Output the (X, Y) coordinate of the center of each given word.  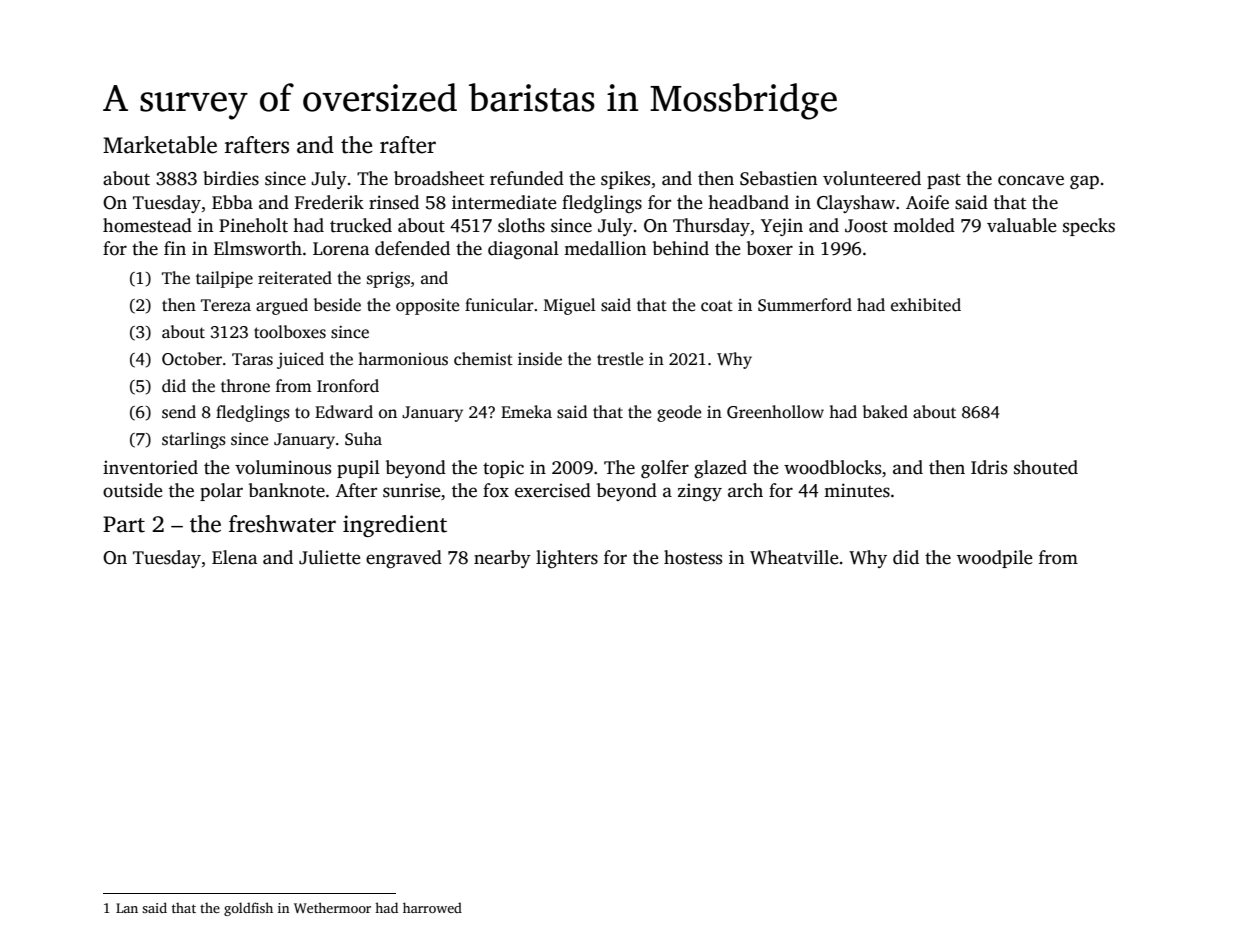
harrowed (432, 907)
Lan (127, 908)
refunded (527, 178)
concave (1031, 180)
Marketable (160, 145)
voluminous (283, 467)
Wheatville (794, 557)
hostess (693, 557)
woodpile (995, 559)
